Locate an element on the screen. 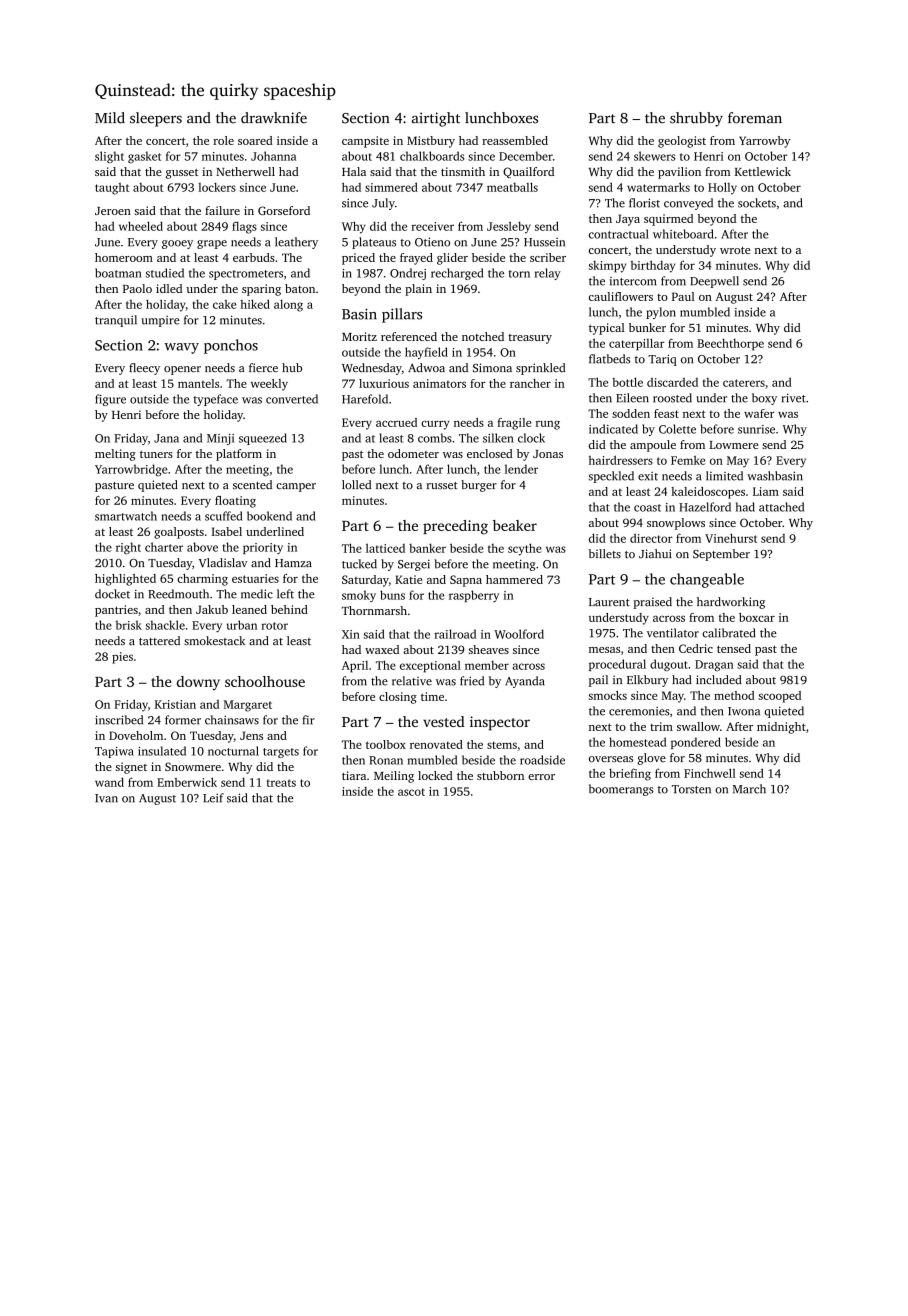  wrote is located at coordinates (735, 250).
